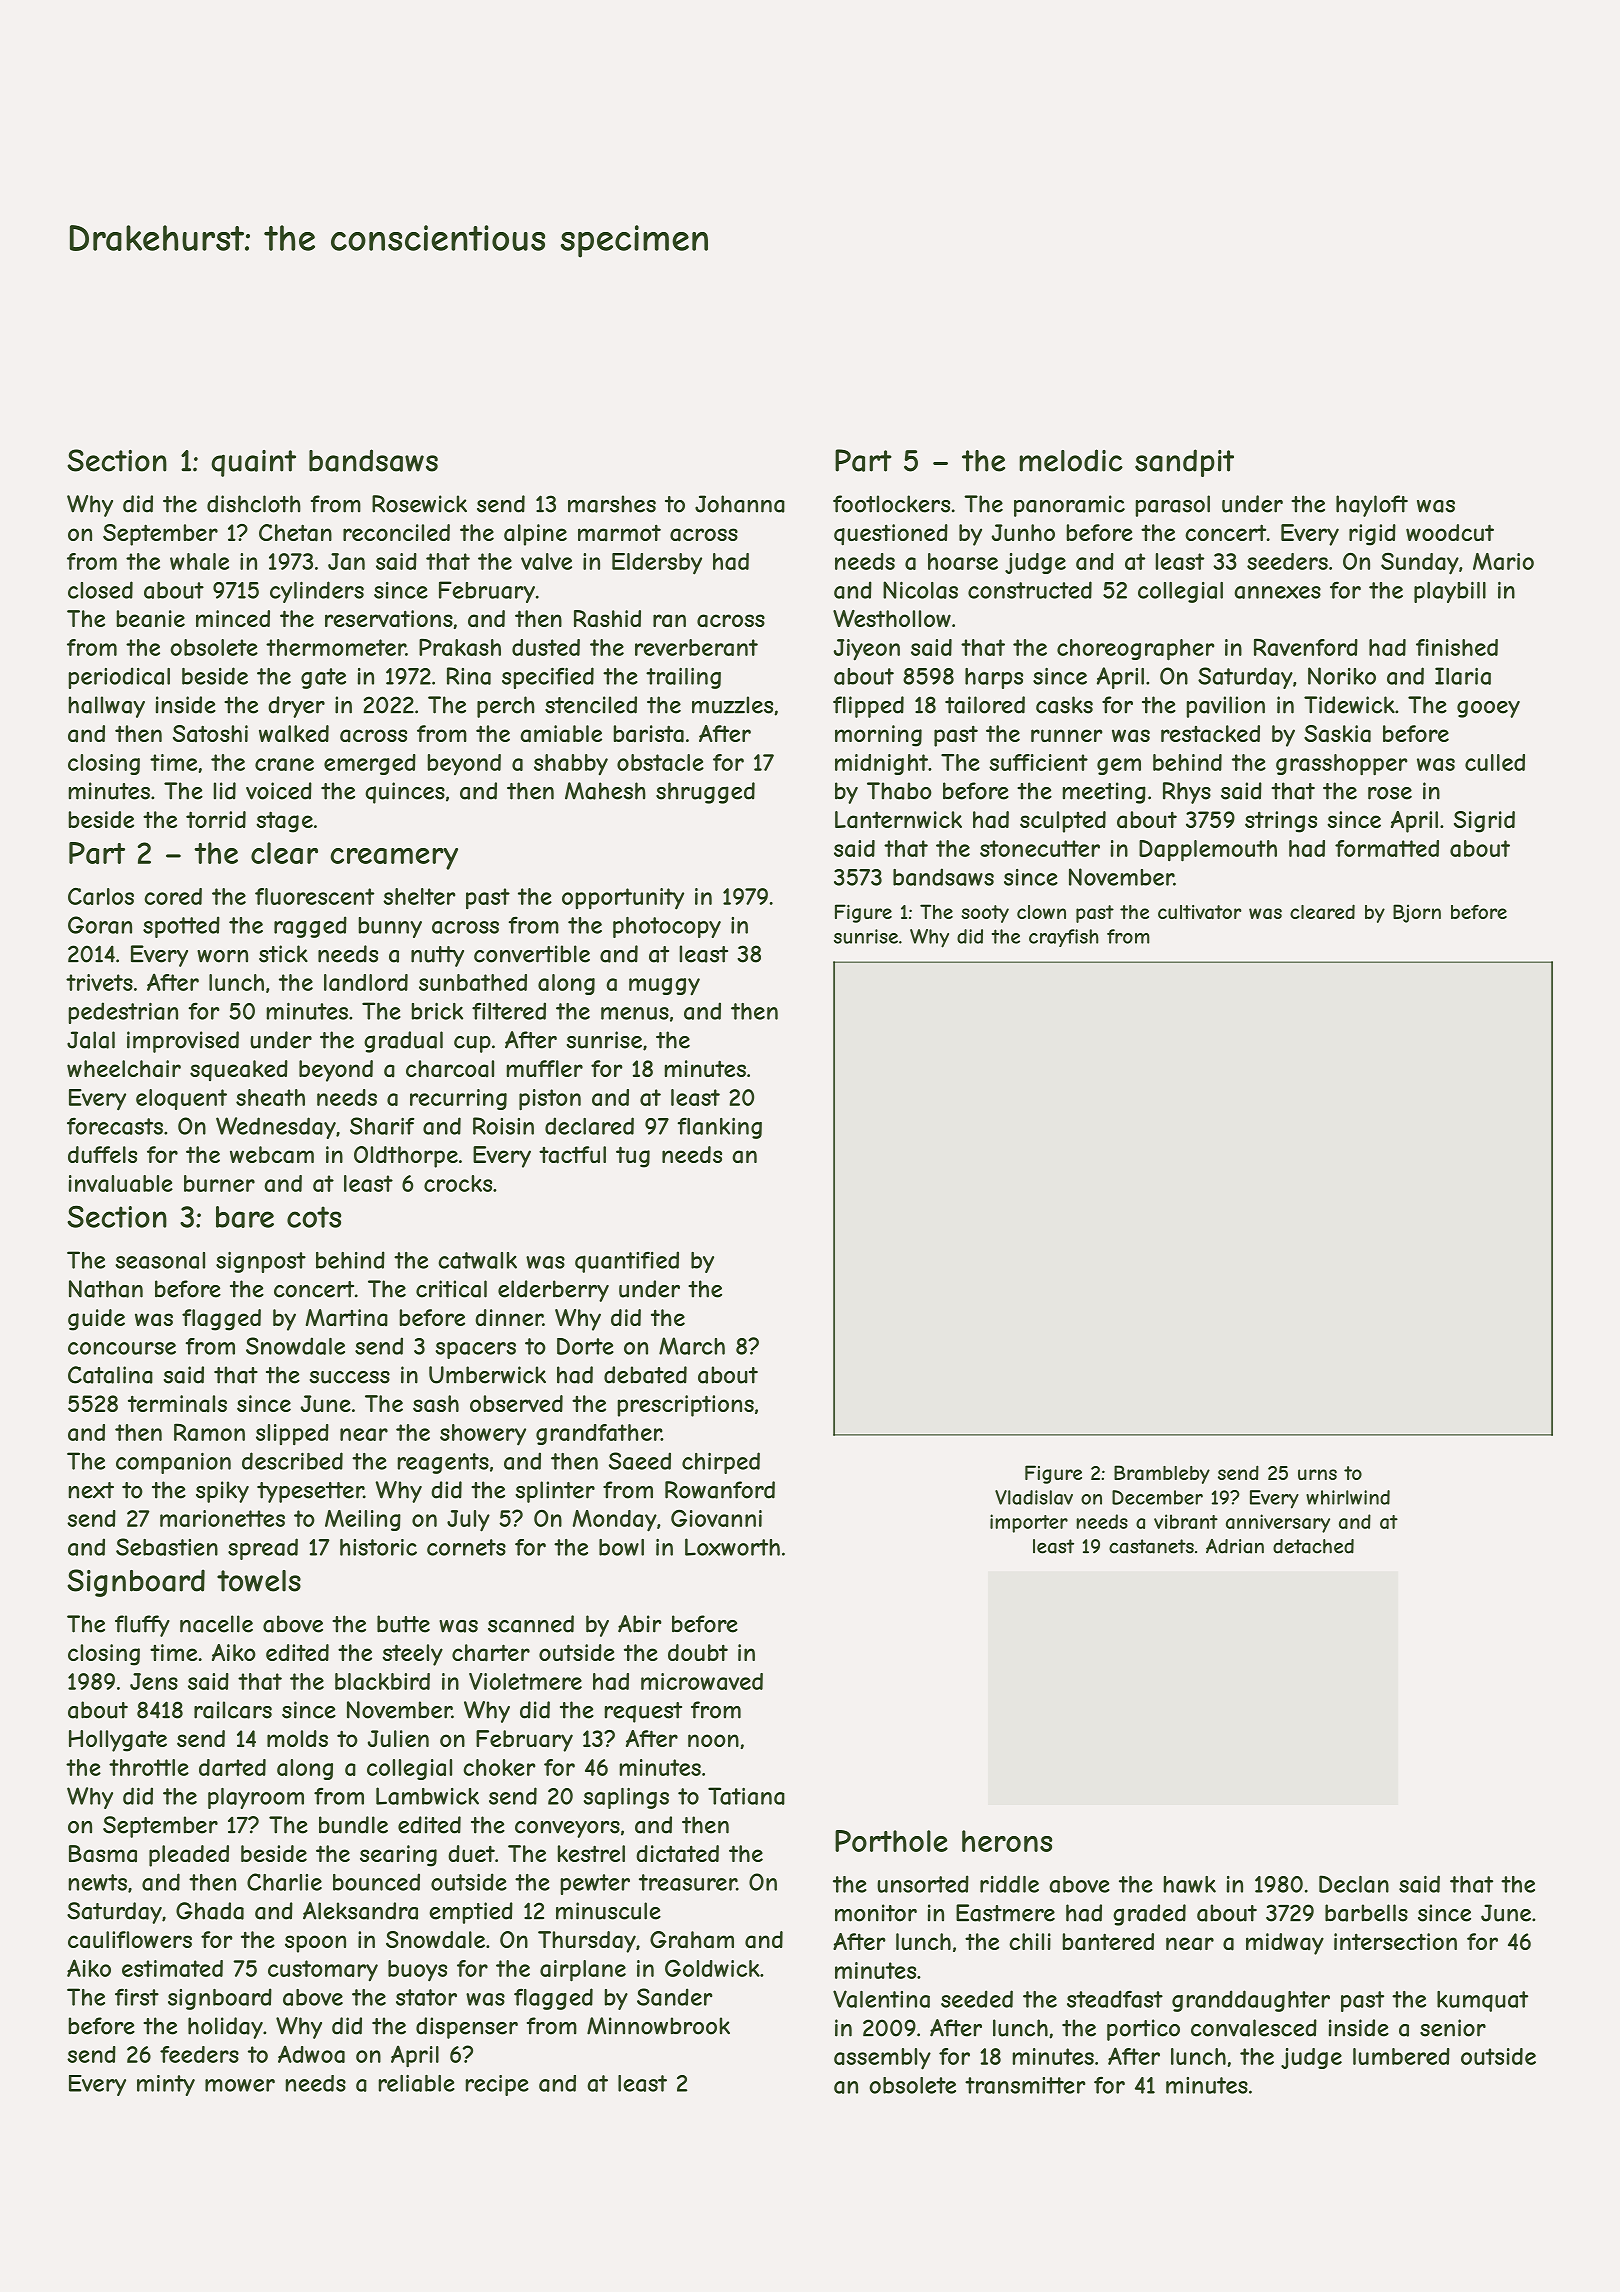 The width and height of the screenshot is (1620, 2292). I want to click on cauliflowers, so click(130, 1940).
